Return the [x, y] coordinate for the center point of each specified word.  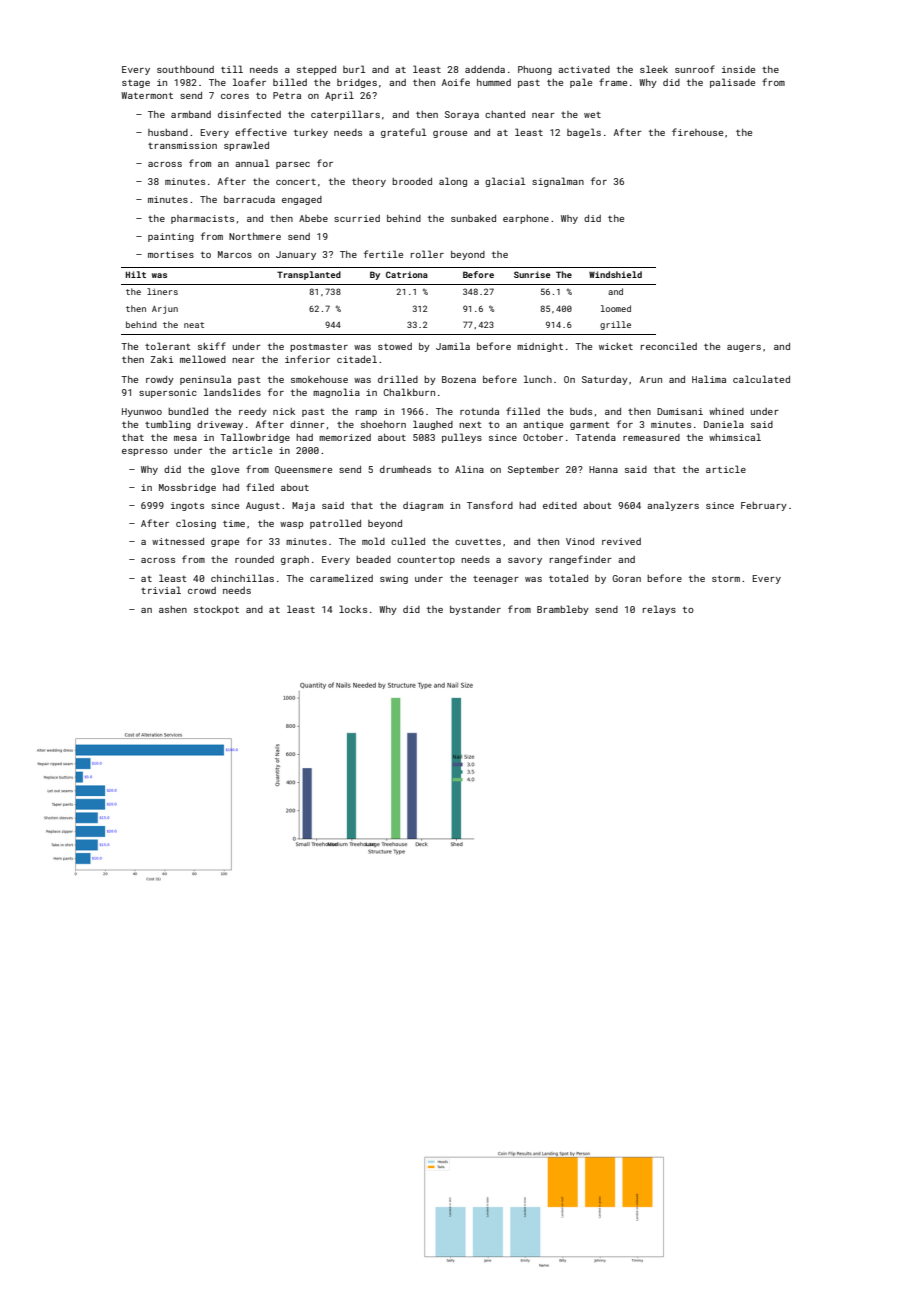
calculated [761, 379]
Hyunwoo [142, 412]
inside [738, 69]
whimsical [735, 437]
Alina [469, 469]
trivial [161, 590]
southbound [185, 69]
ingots [187, 506]
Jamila [453, 346]
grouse [450, 134]
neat [194, 325]
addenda [485, 69]
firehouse [697, 132]
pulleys [462, 438]
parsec [293, 165]
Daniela [724, 424]
